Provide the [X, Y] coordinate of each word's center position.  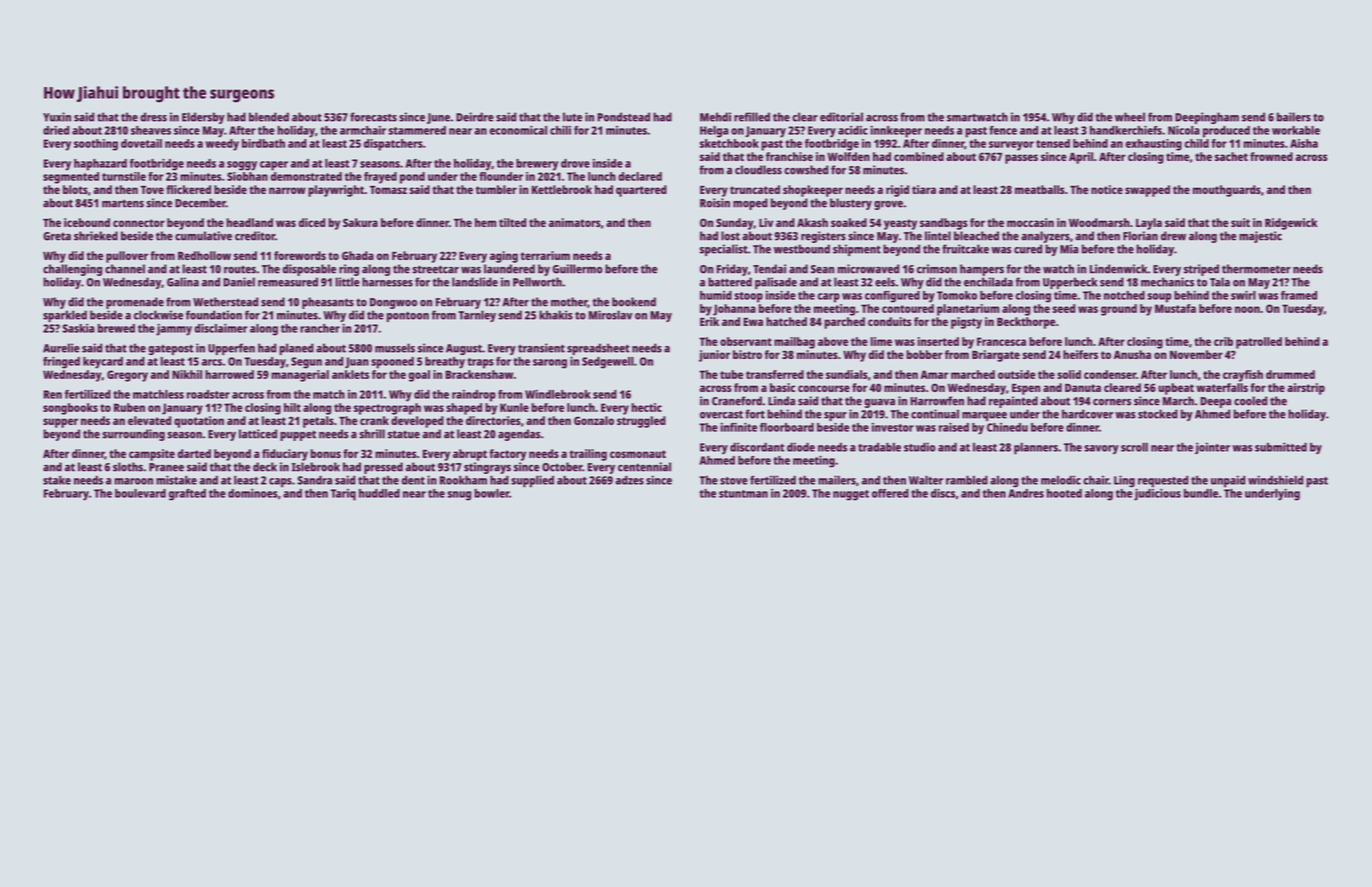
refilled [752, 117]
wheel [1130, 117]
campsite [152, 455]
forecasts [373, 117]
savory [1101, 449]
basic [782, 387]
